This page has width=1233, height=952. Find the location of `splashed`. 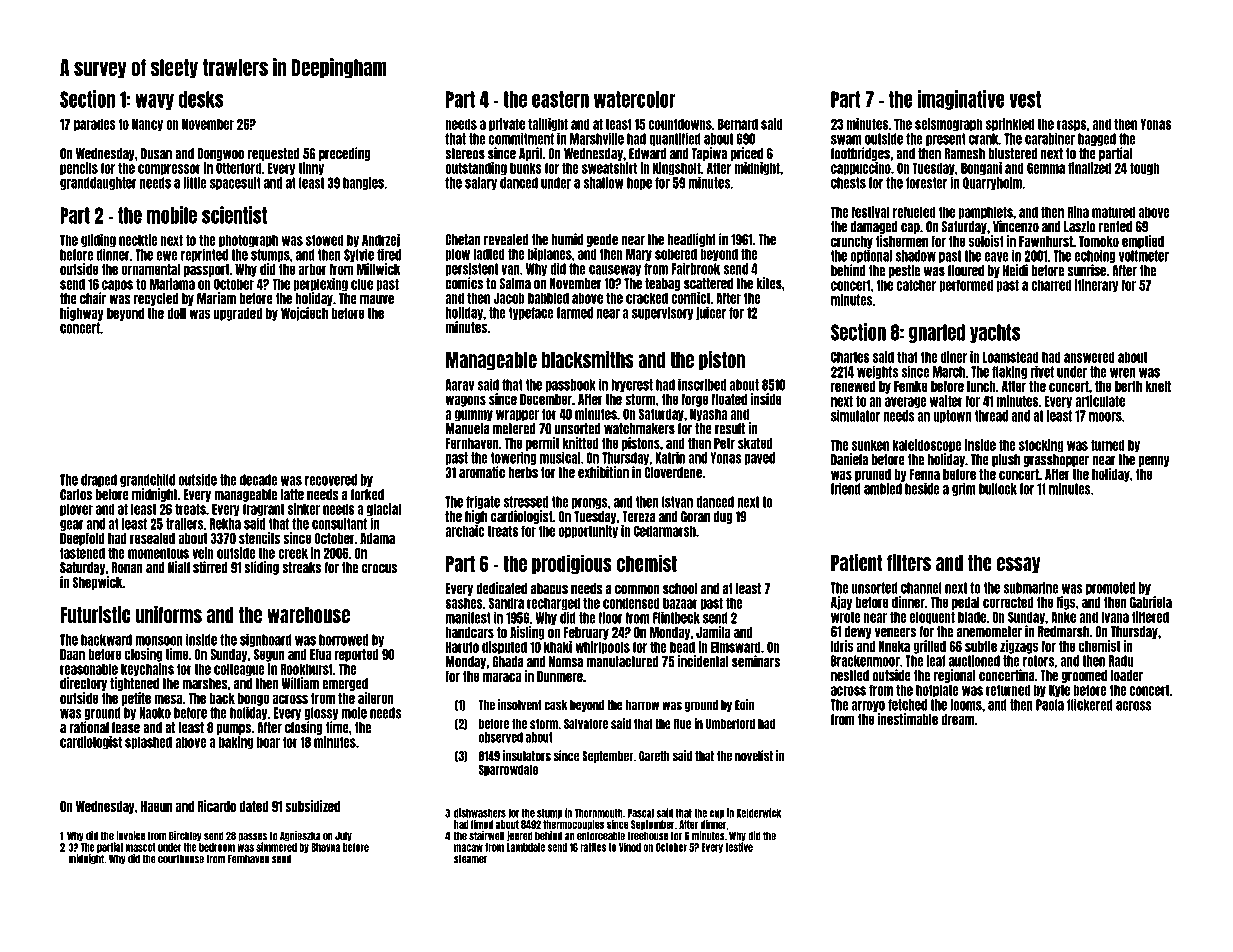

splashed is located at coordinates (148, 743).
